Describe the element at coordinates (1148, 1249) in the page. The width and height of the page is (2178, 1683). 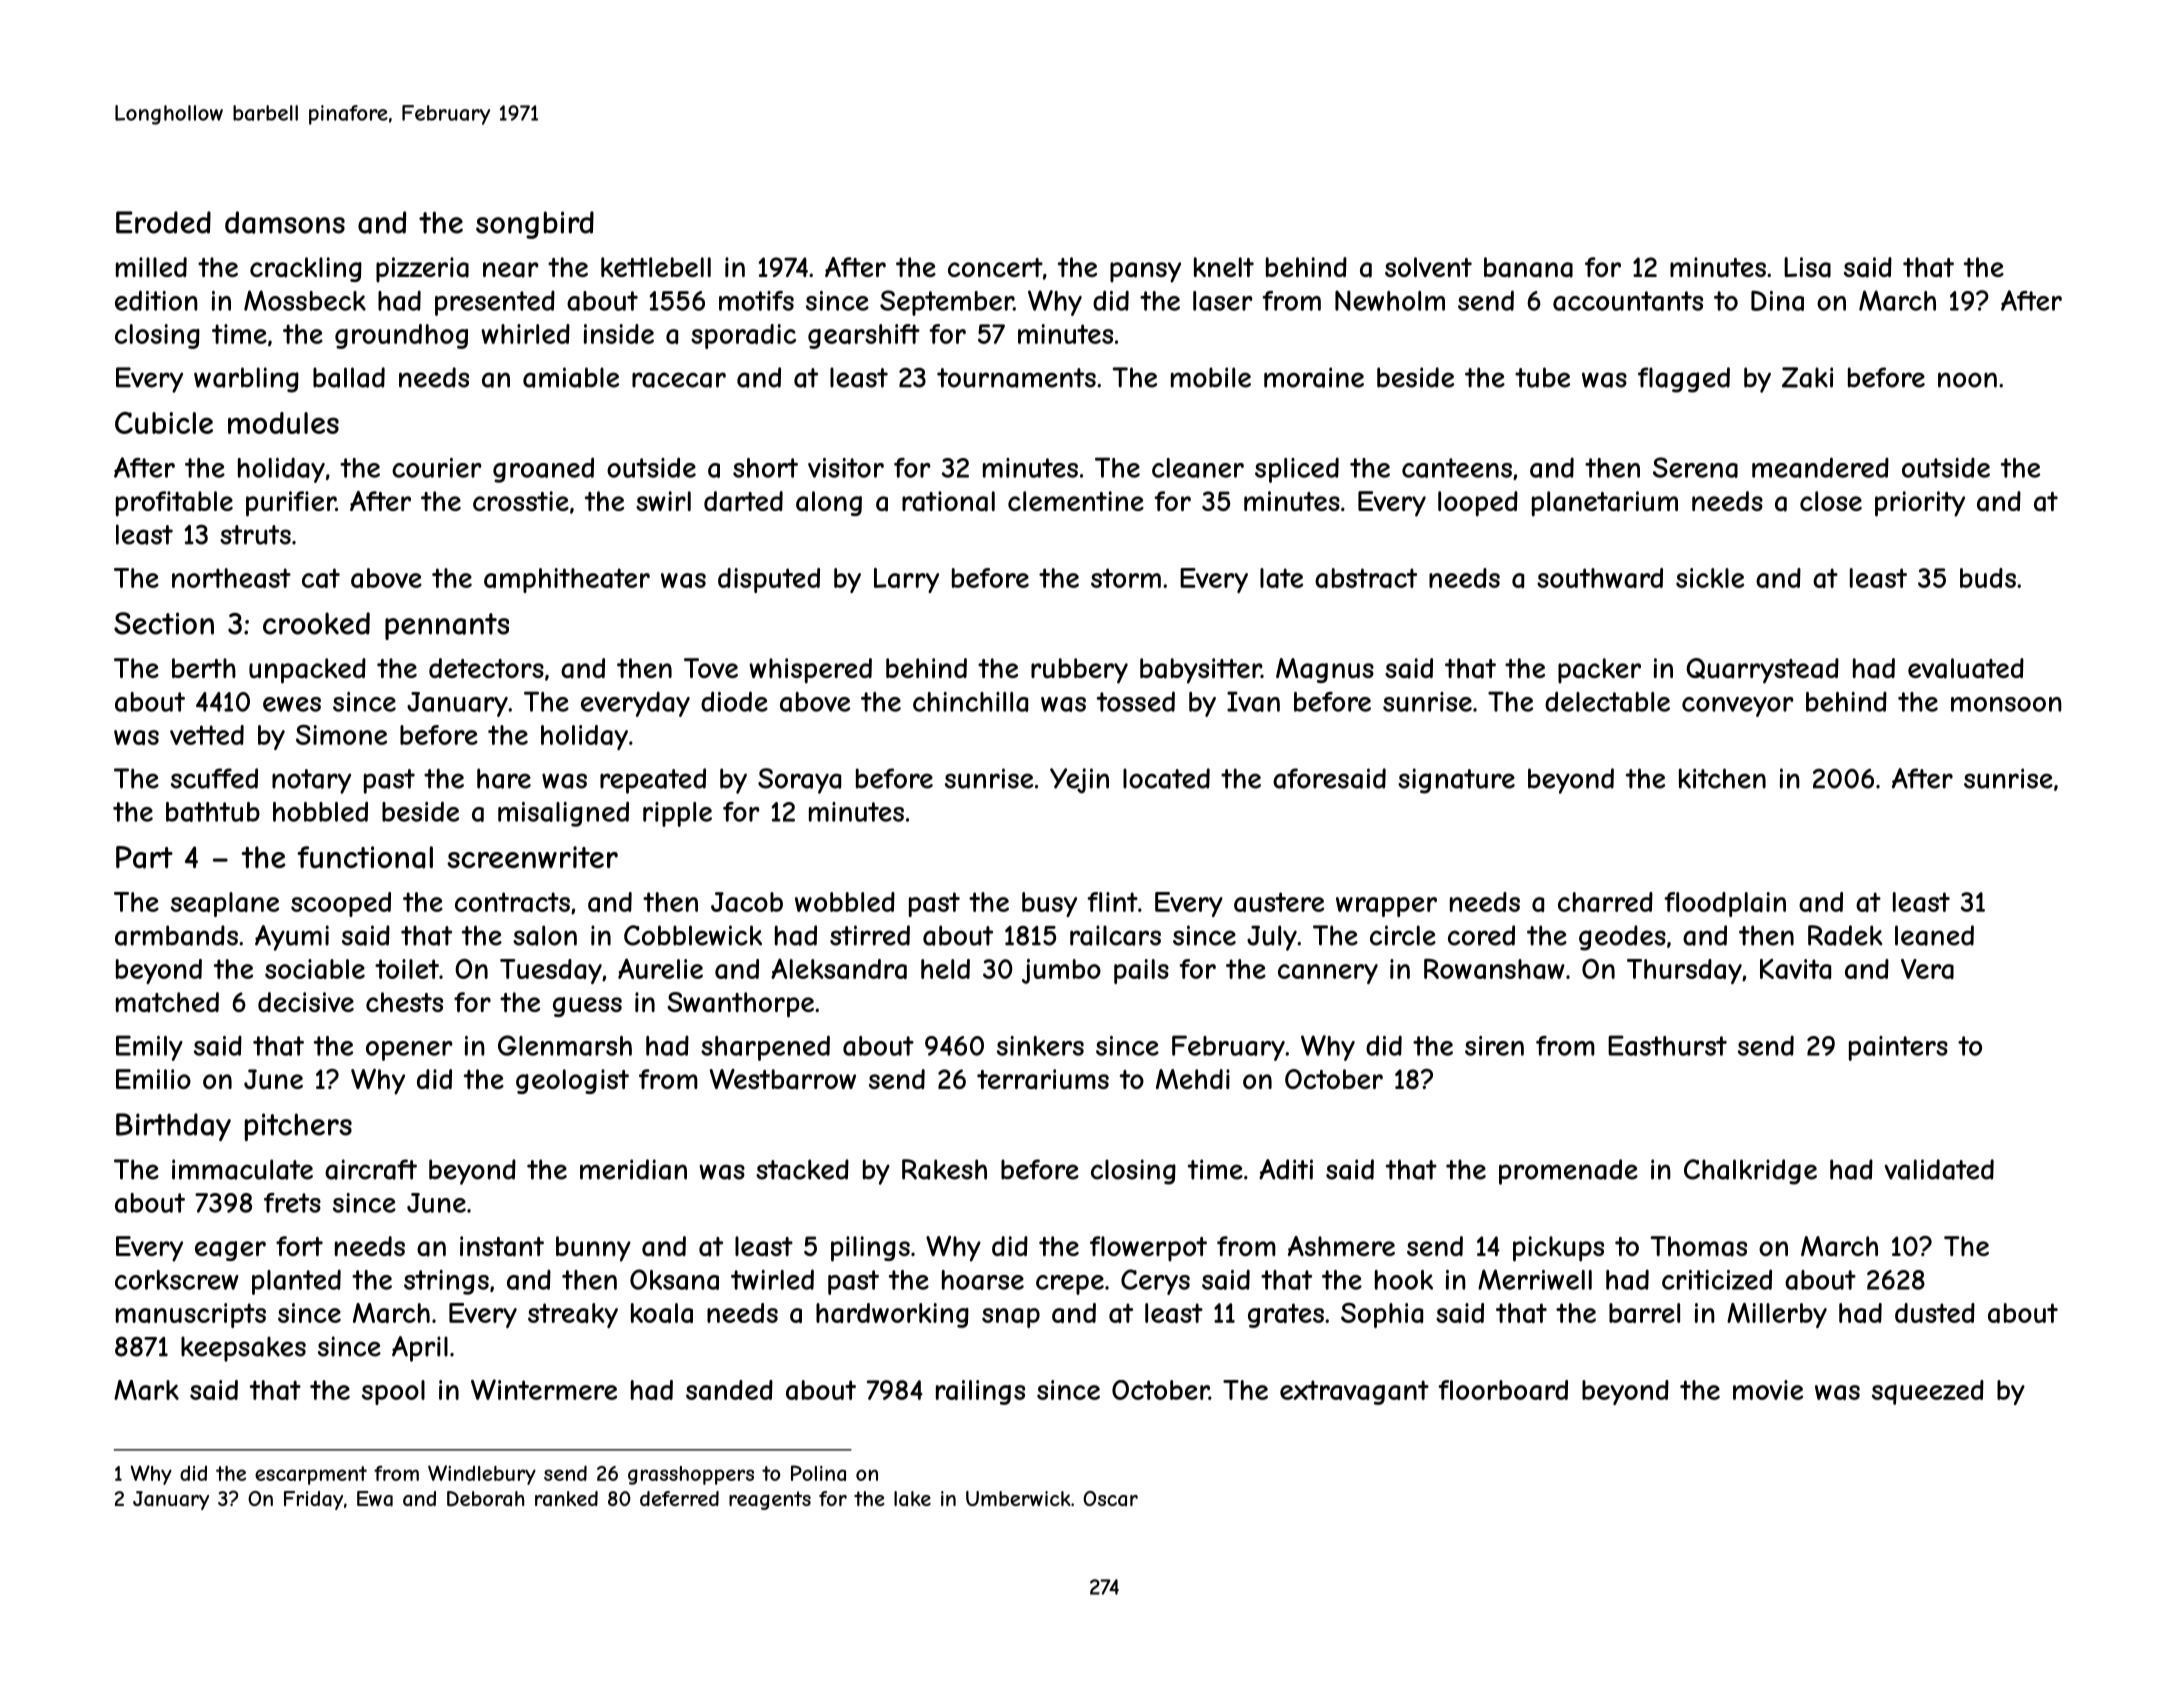
I see `flowerpot` at that location.
